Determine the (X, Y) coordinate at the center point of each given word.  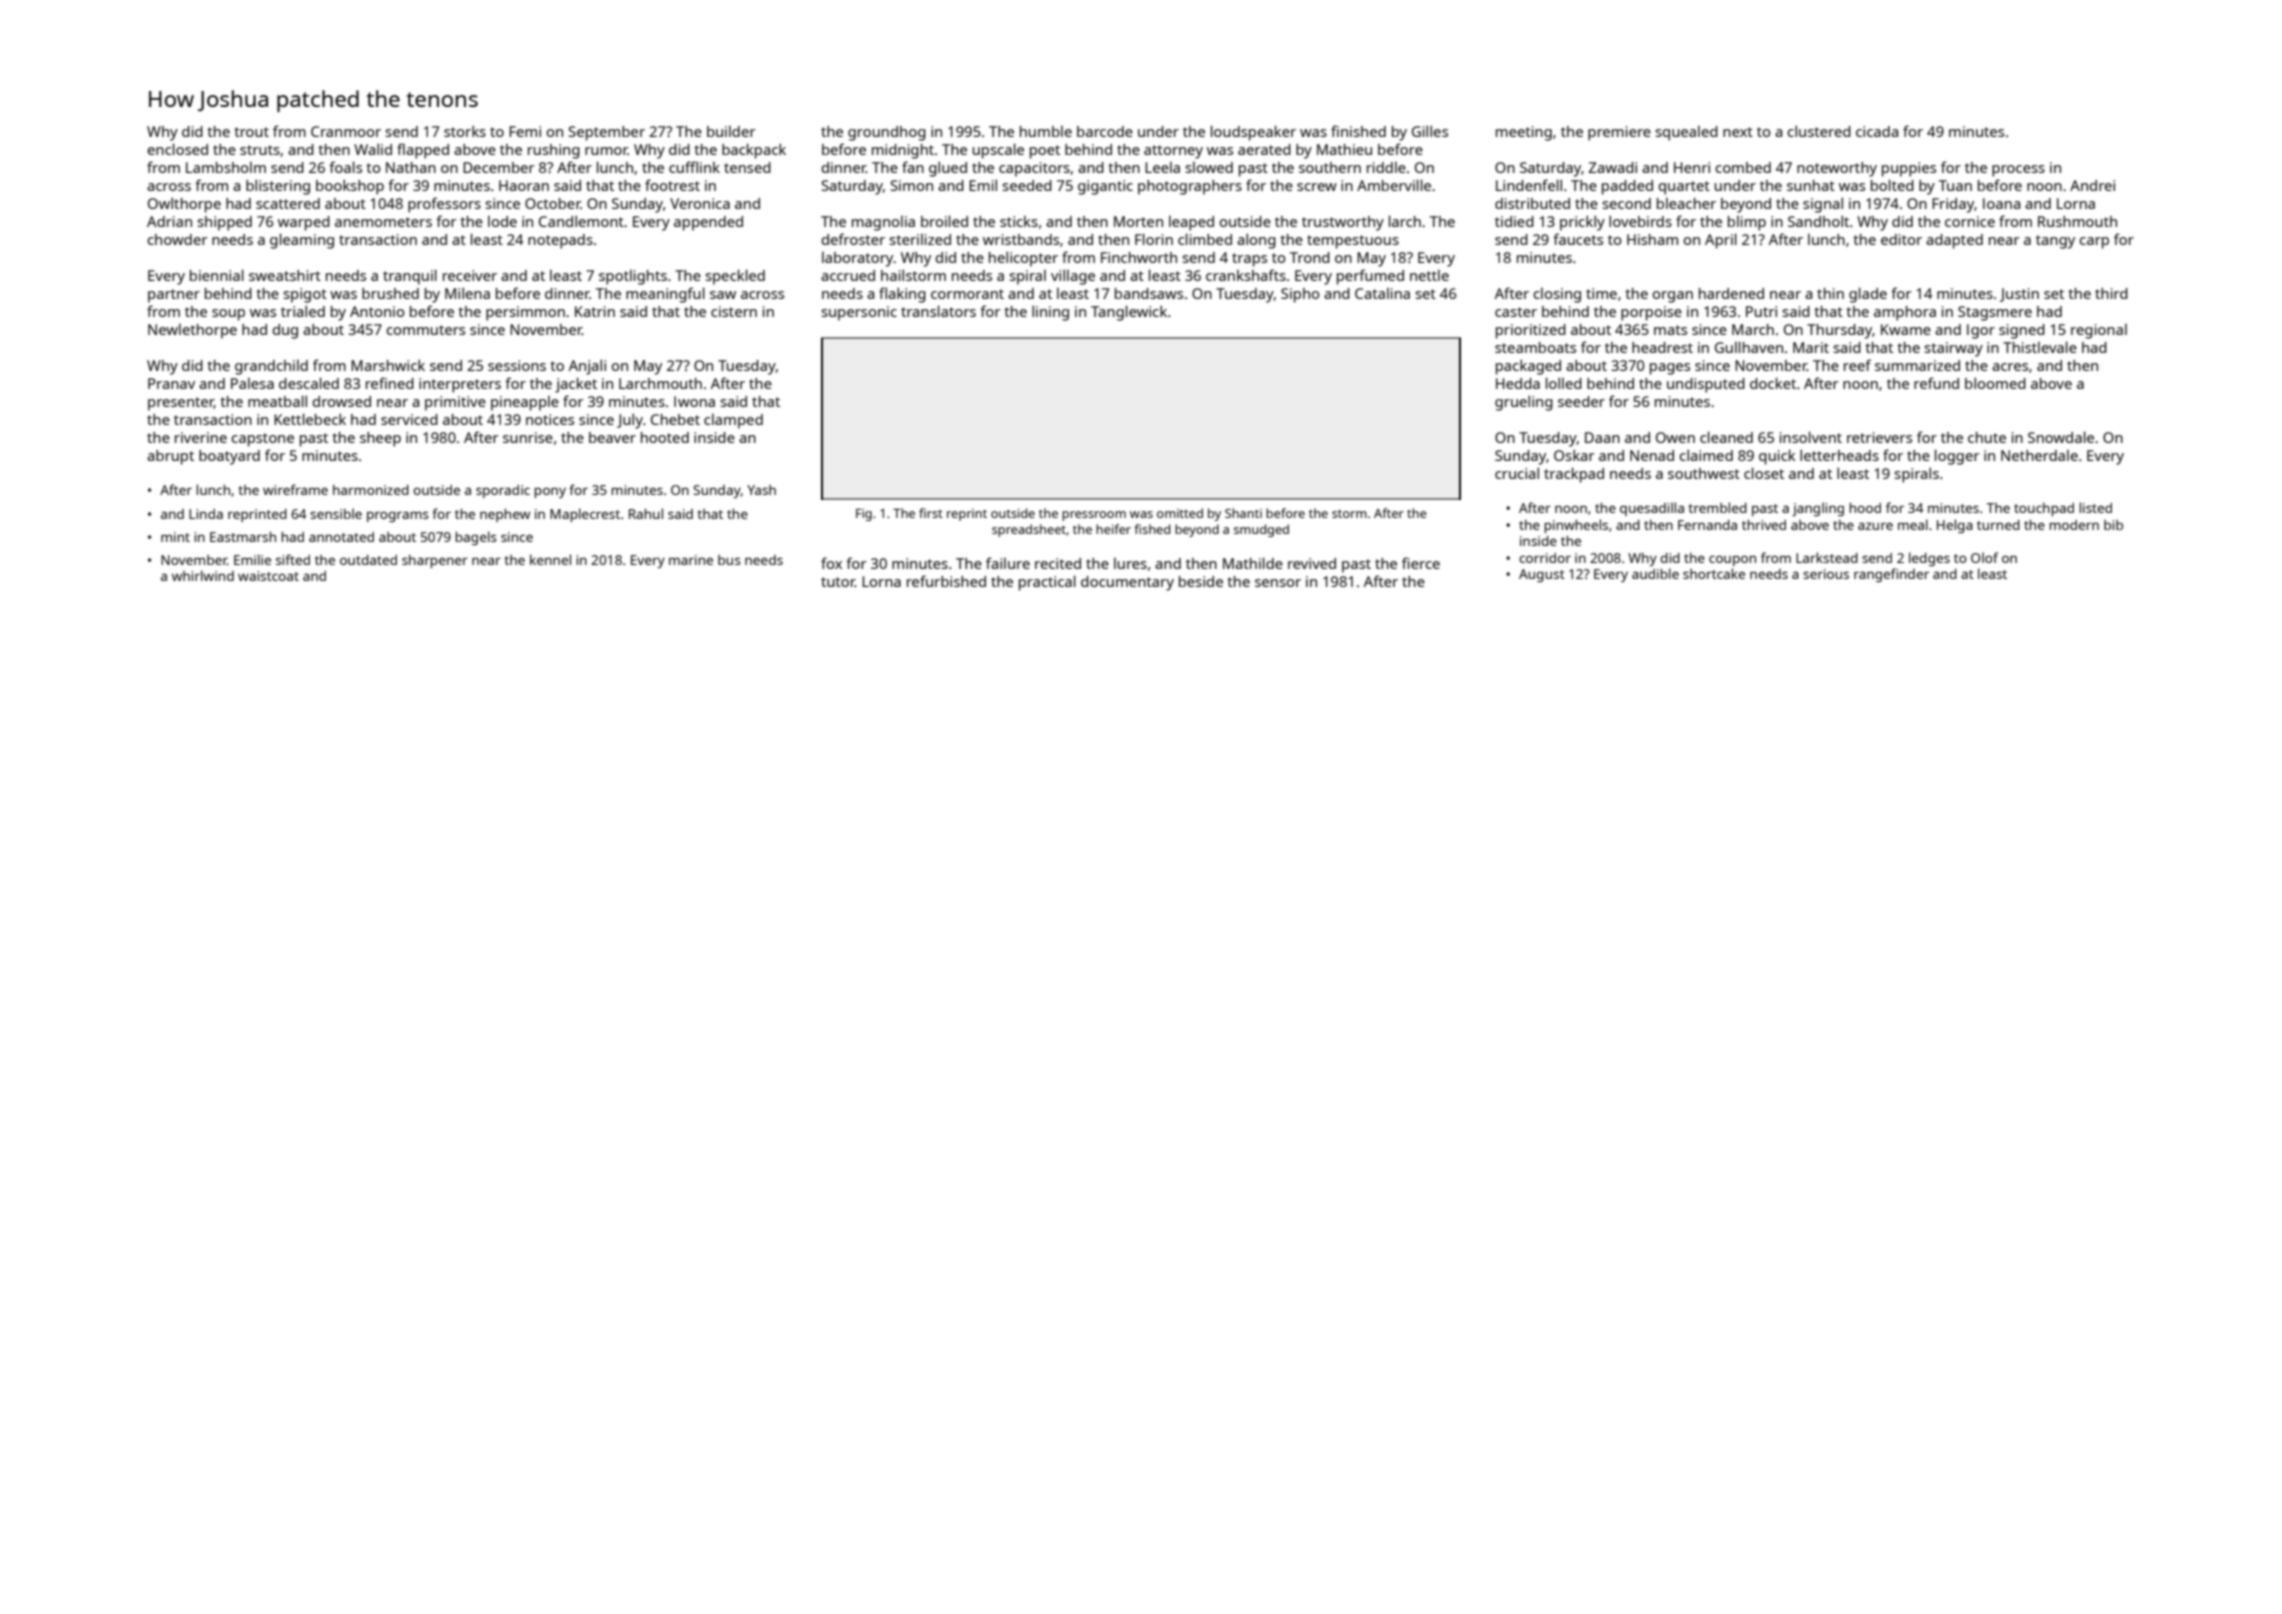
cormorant (967, 294)
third (2111, 293)
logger (1957, 457)
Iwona (694, 401)
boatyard (229, 457)
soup (228, 315)
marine (691, 560)
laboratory (858, 259)
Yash (761, 490)
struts (260, 150)
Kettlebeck (310, 419)
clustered (1819, 131)
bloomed (1995, 383)
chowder (177, 239)
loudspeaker (1253, 133)
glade (1868, 295)
